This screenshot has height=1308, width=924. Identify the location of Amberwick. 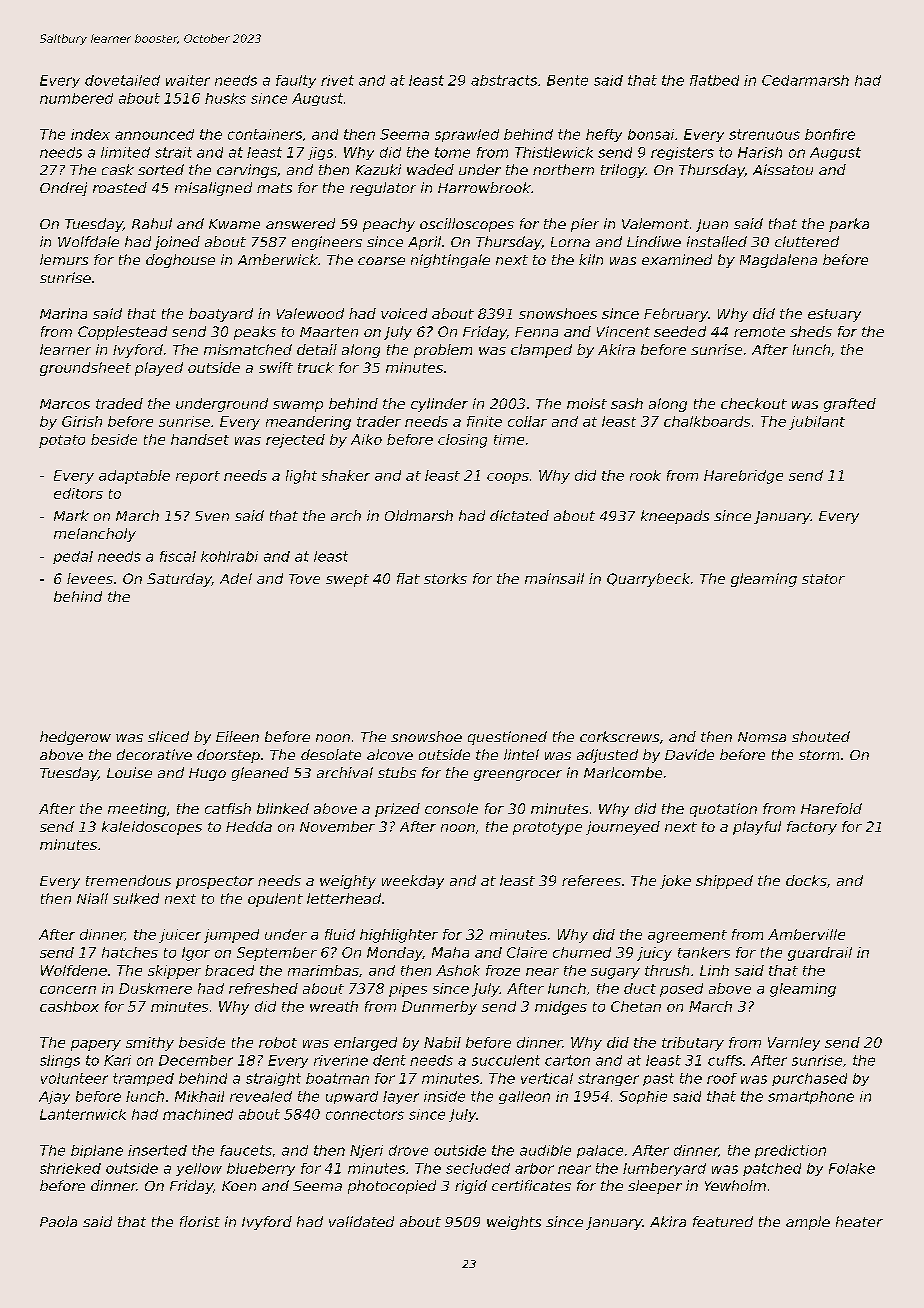
(278, 259).
